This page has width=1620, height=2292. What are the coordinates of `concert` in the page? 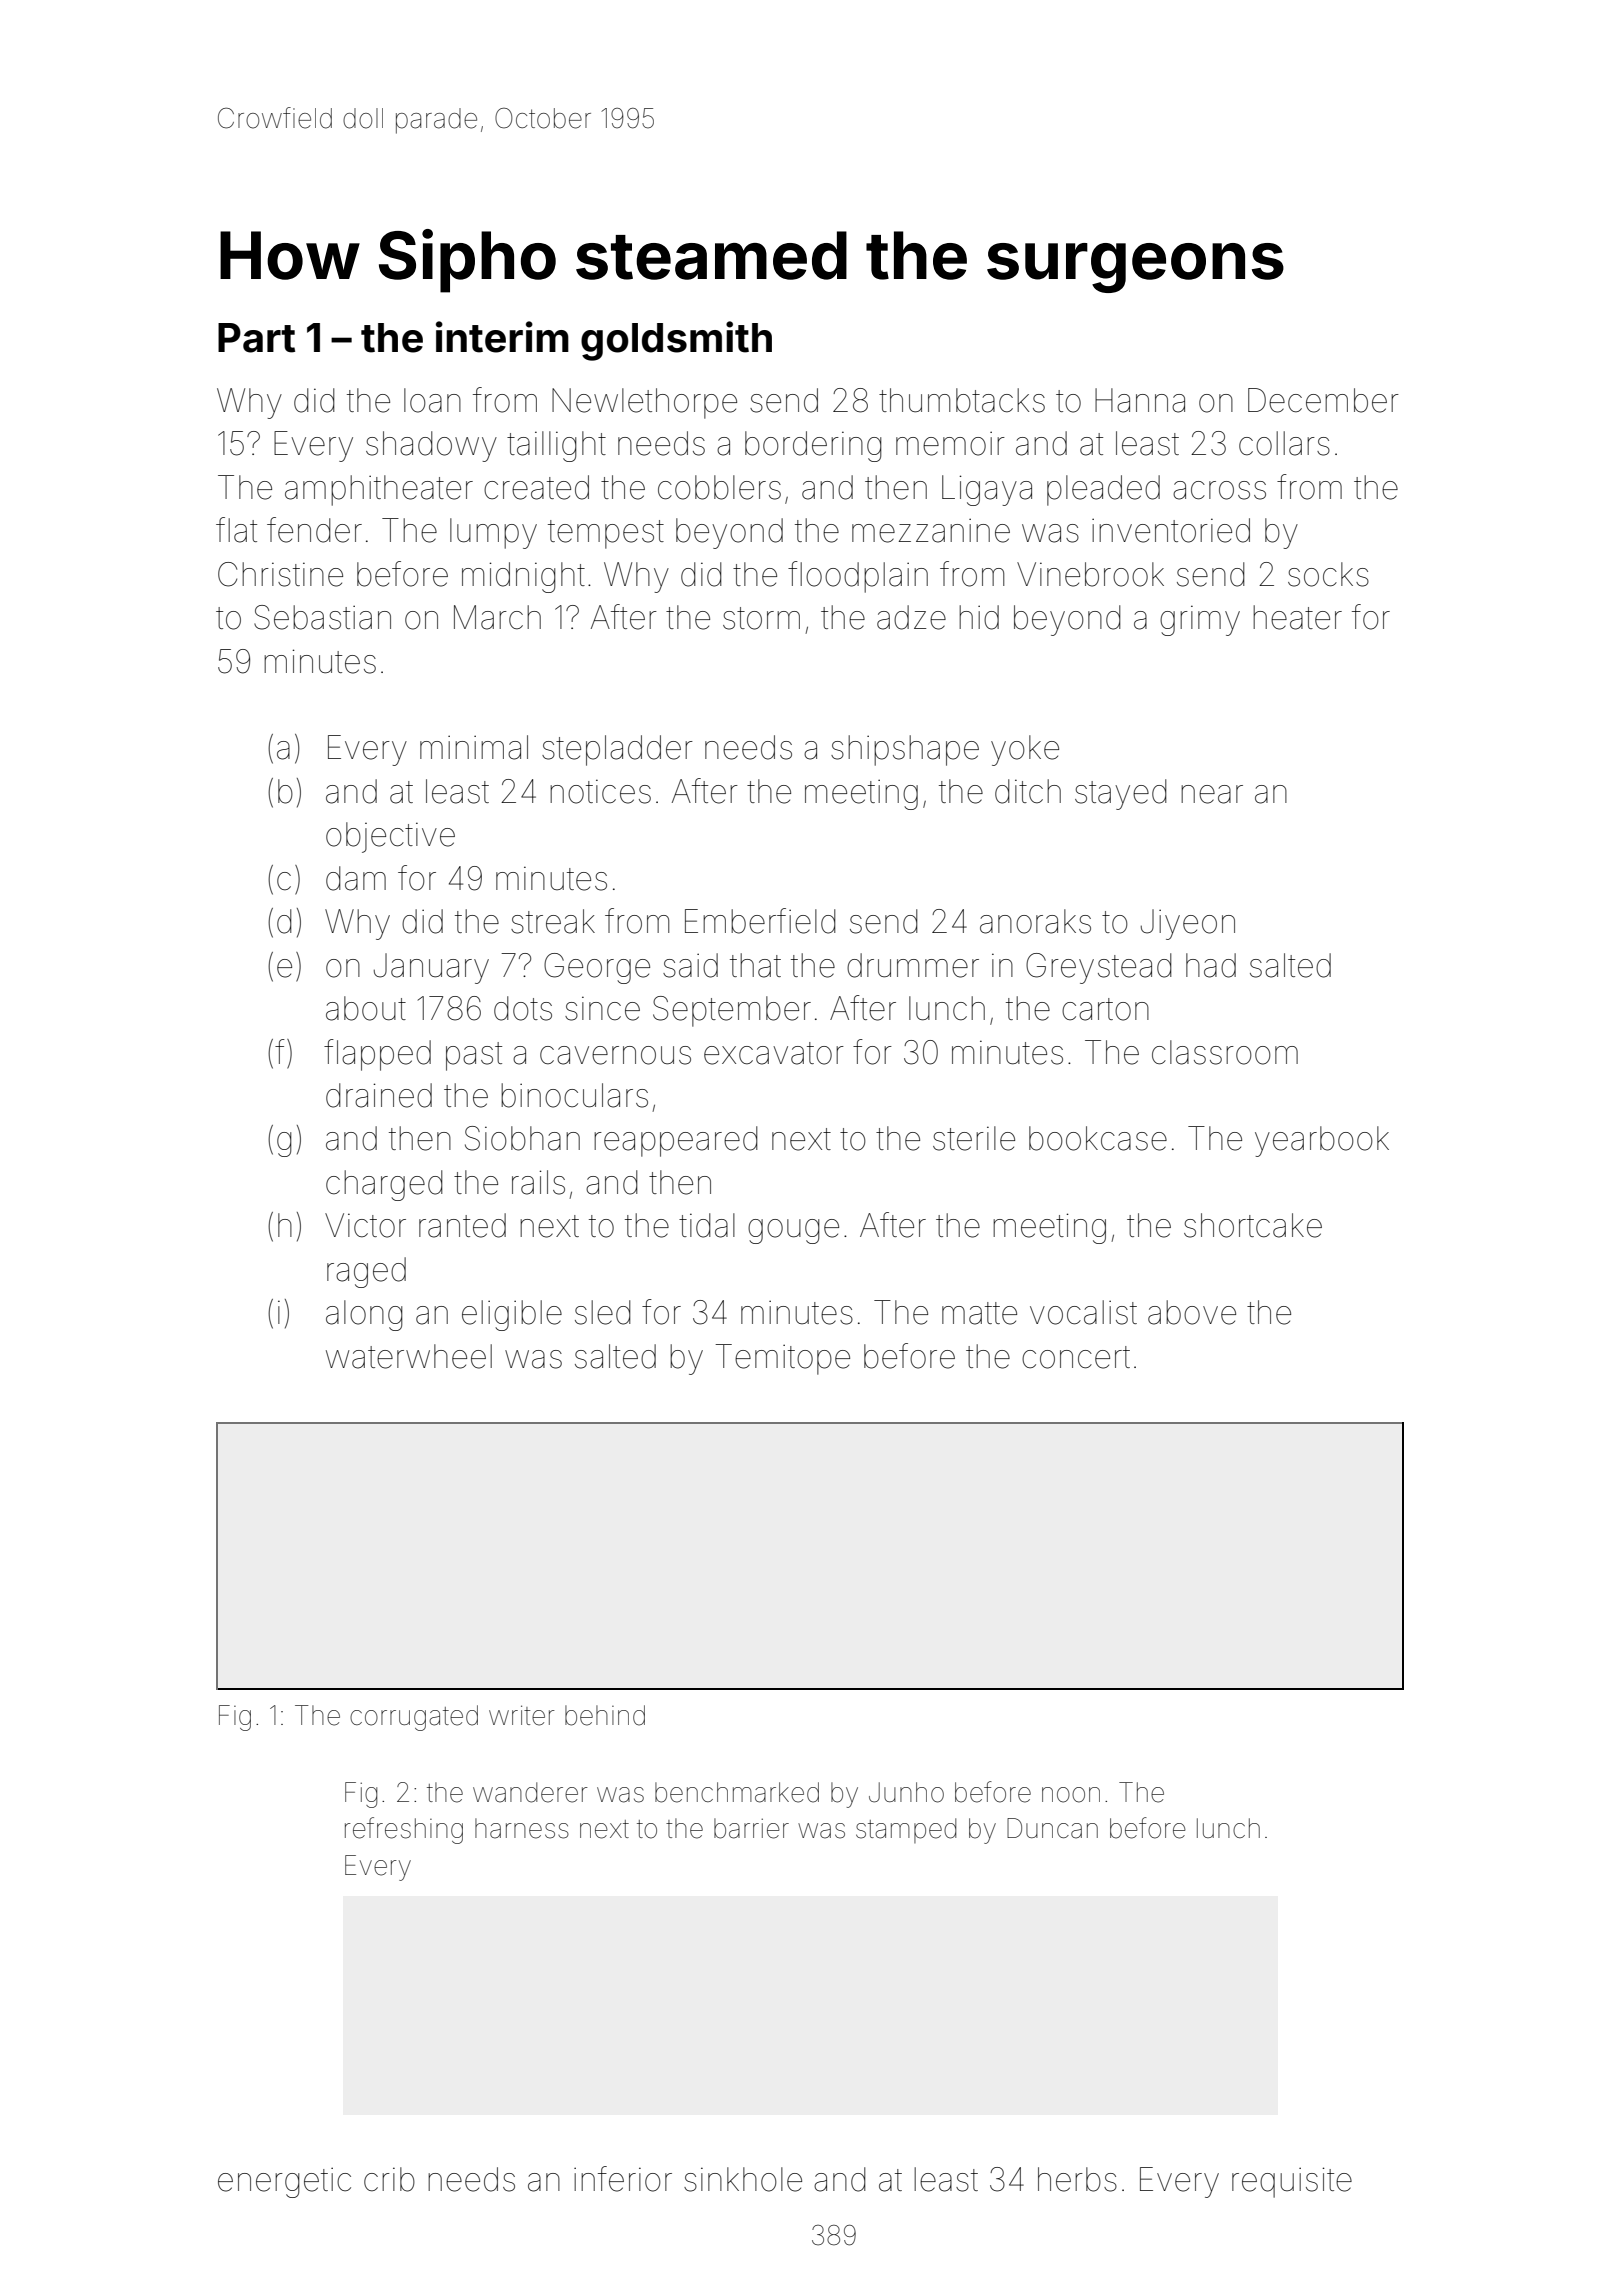 It's located at (1076, 1357).
